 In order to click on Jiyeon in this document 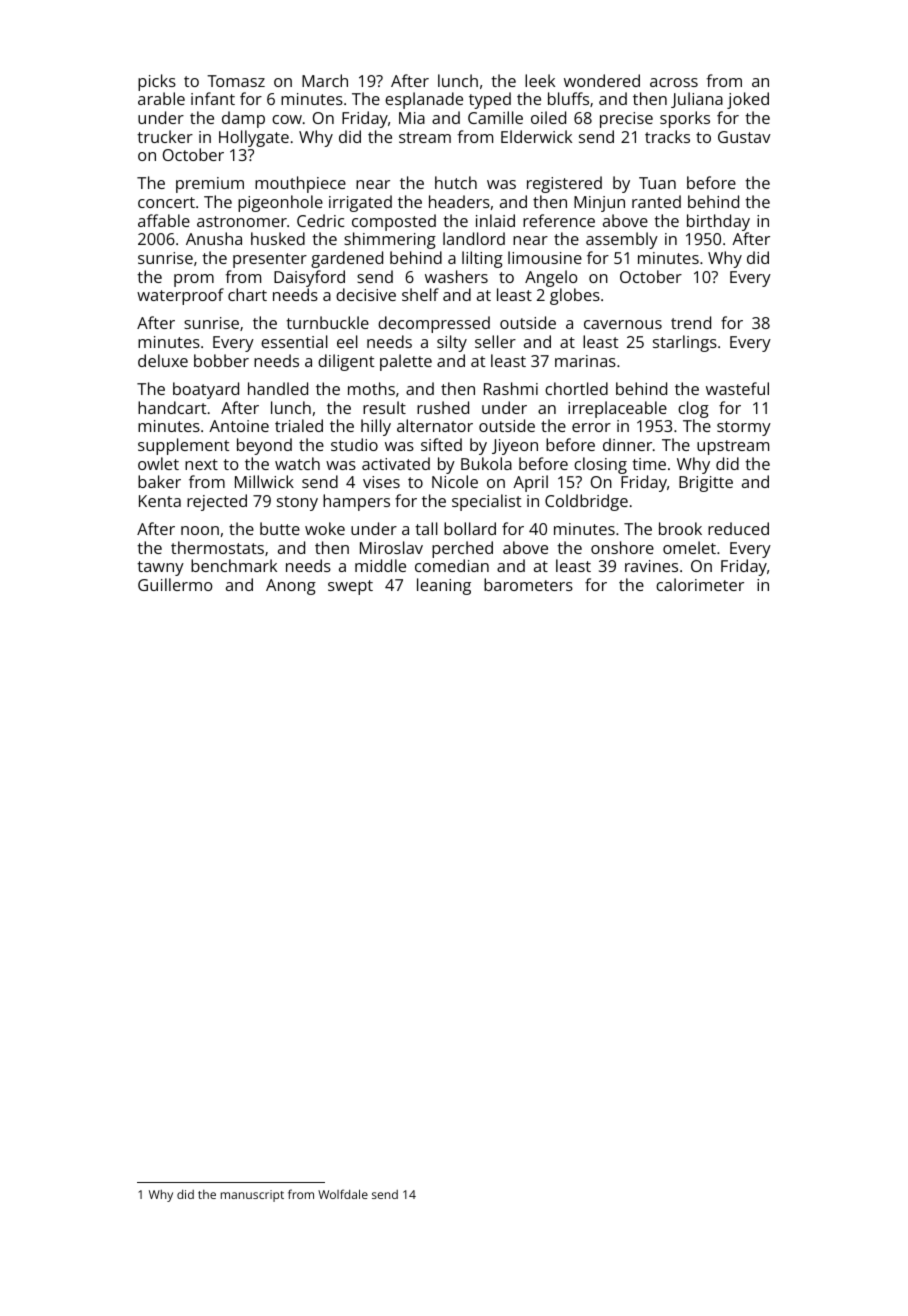, I will do `click(515, 447)`.
